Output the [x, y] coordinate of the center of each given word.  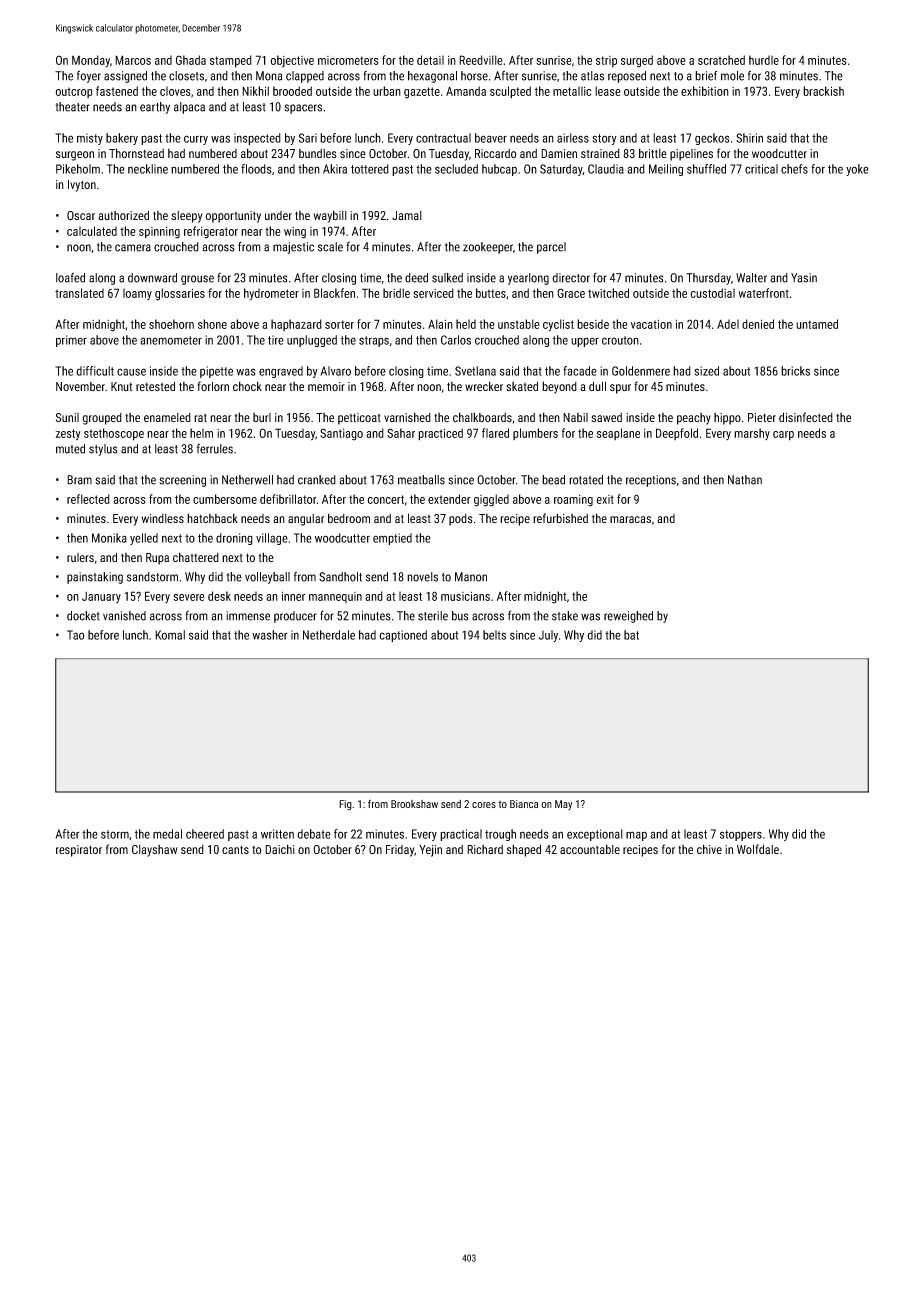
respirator [79, 851]
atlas [592, 76]
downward [152, 278]
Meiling [666, 170]
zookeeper [488, 248]
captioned [403, 636]
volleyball [267, 578]
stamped [231, 61]
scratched [721, 60]
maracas [630, 519]
